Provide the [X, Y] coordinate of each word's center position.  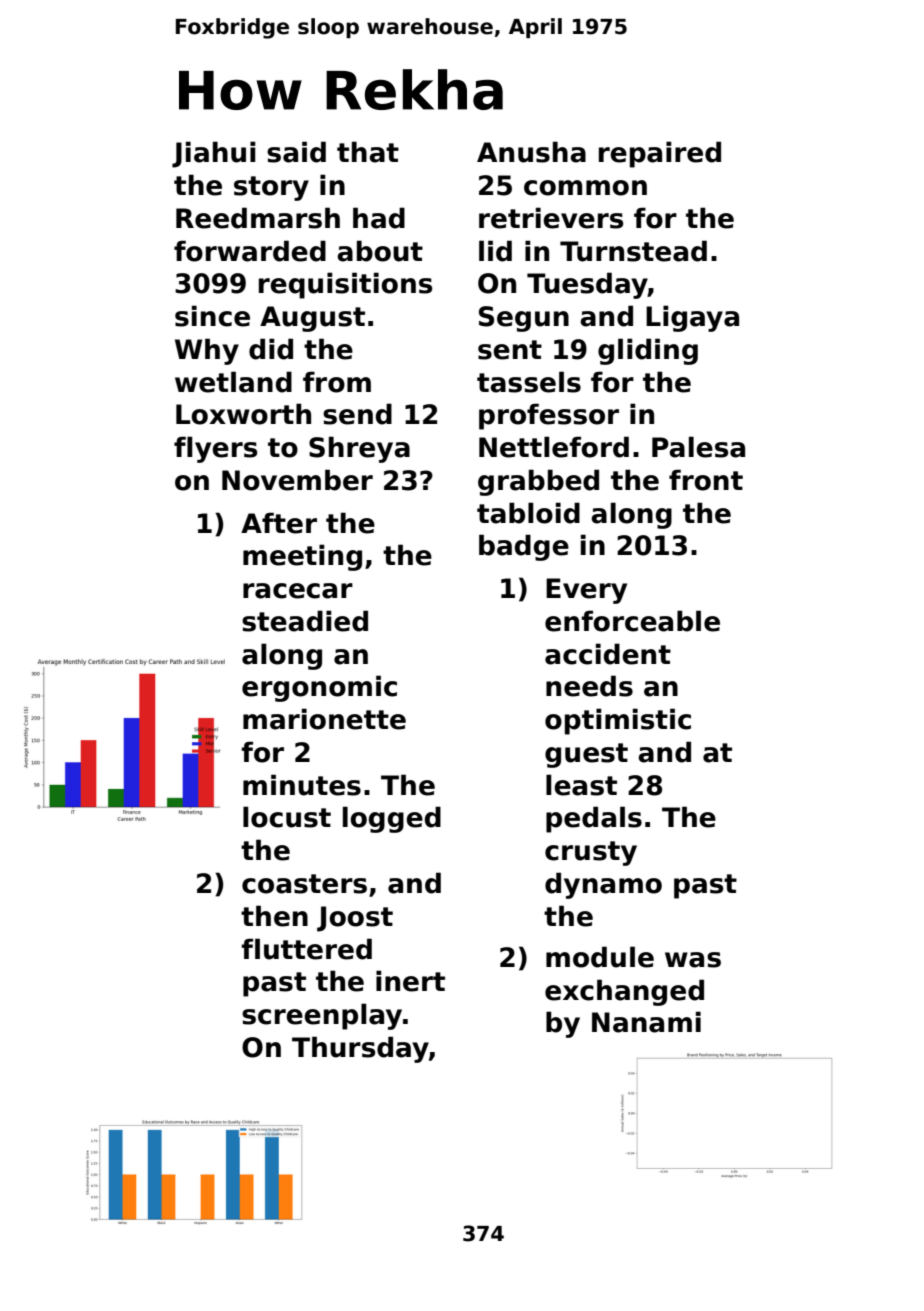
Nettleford [554, 447]
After [279, 523]
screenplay [322, 1016]
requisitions [345, 285]
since [212, 316]
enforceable [632, 621]
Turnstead [633, 251]
